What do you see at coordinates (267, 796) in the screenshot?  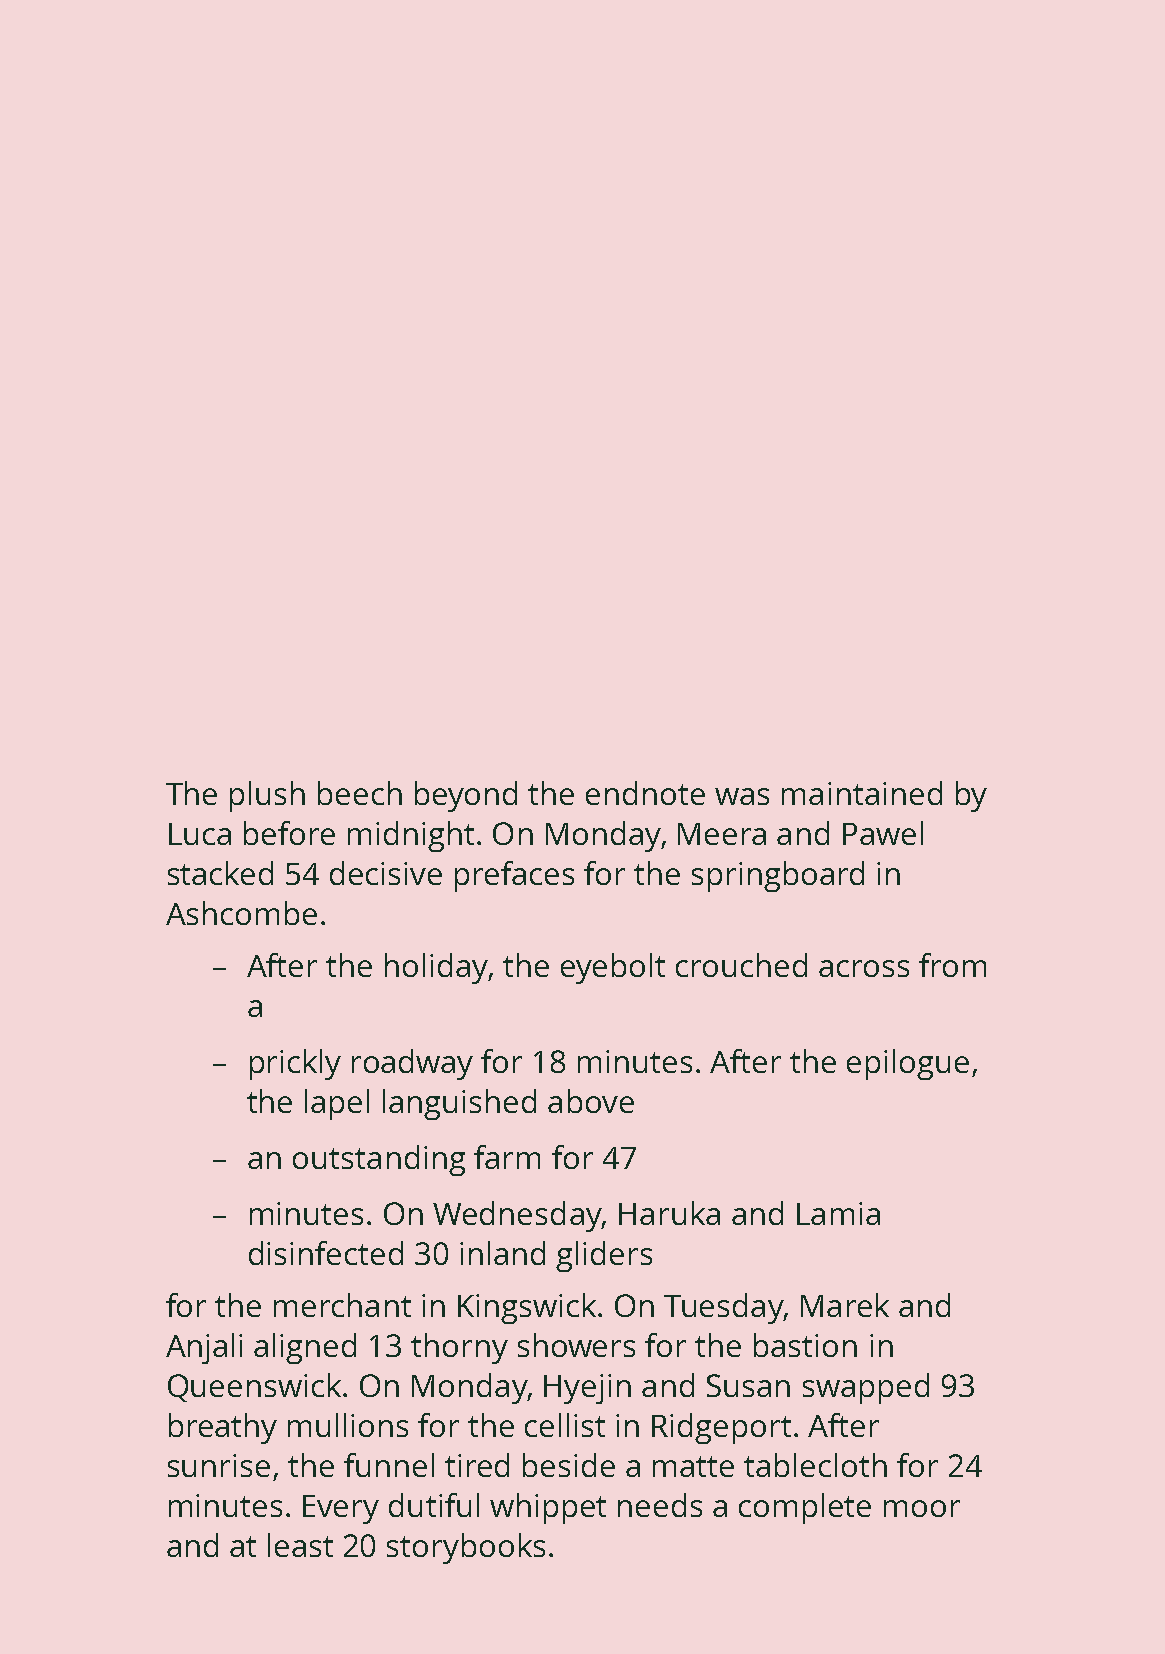 I see `plush` at bounding box center [267, 796].
